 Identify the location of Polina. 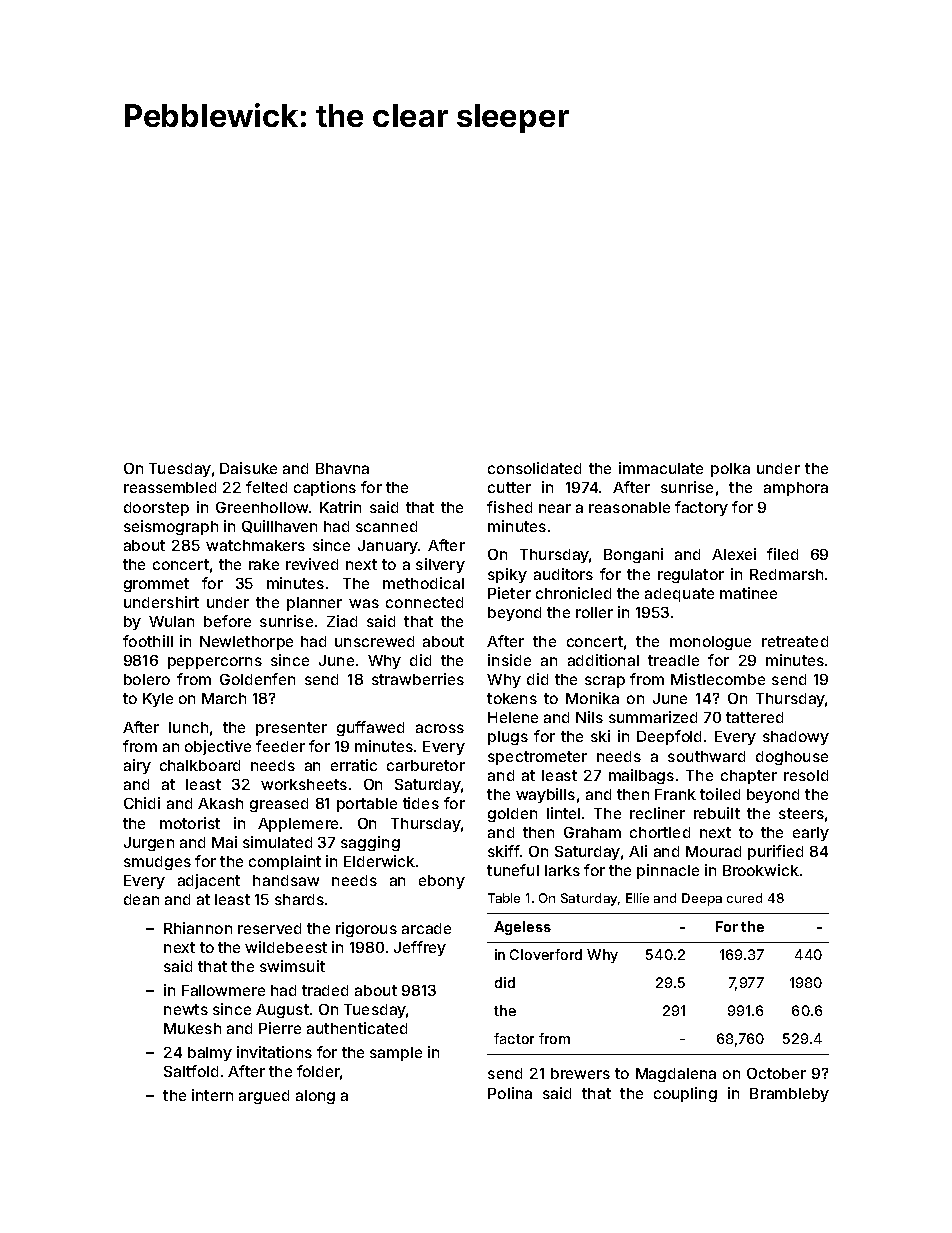
(510, 1093).
